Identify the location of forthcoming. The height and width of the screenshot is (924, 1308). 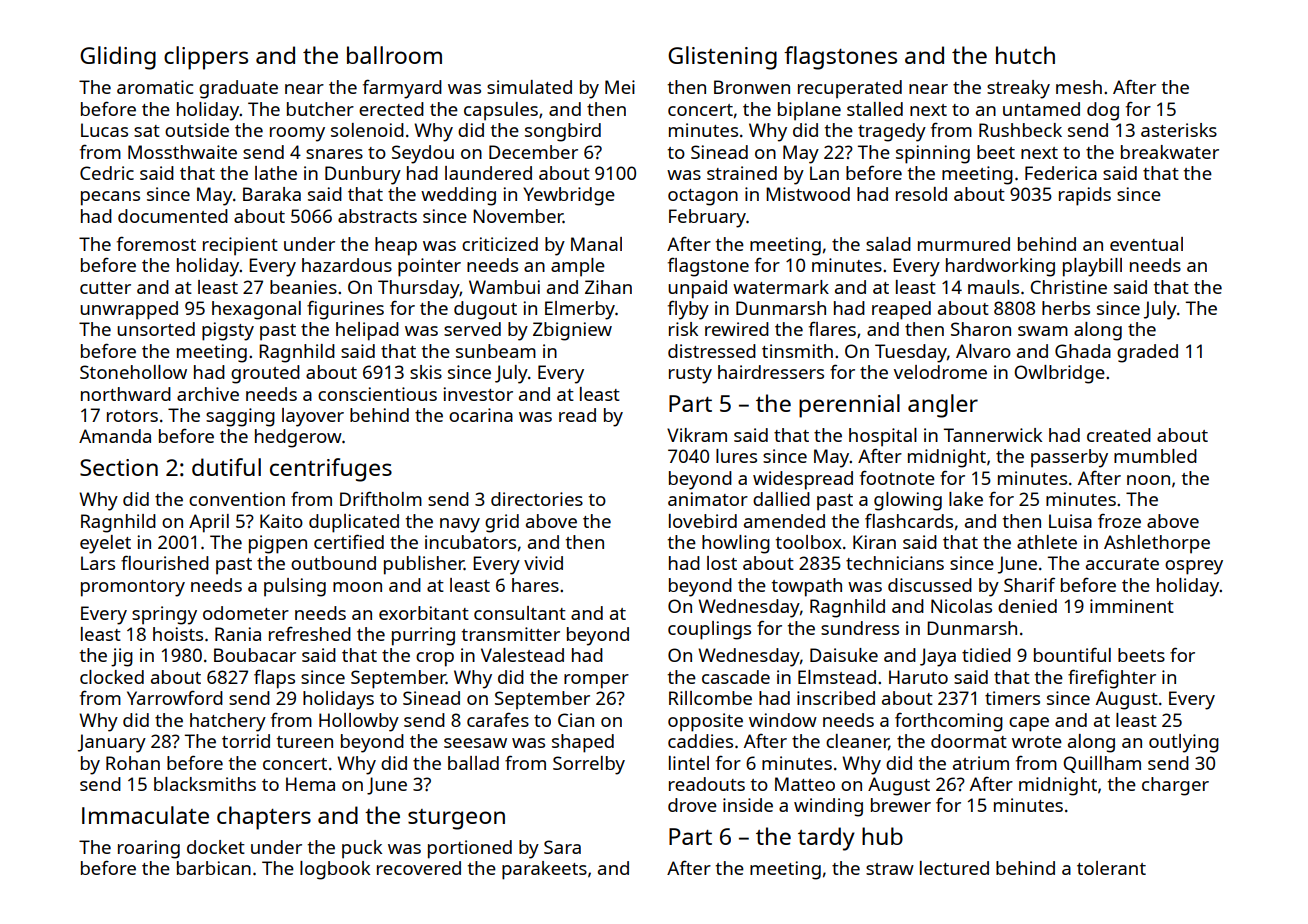
(949, 722).
